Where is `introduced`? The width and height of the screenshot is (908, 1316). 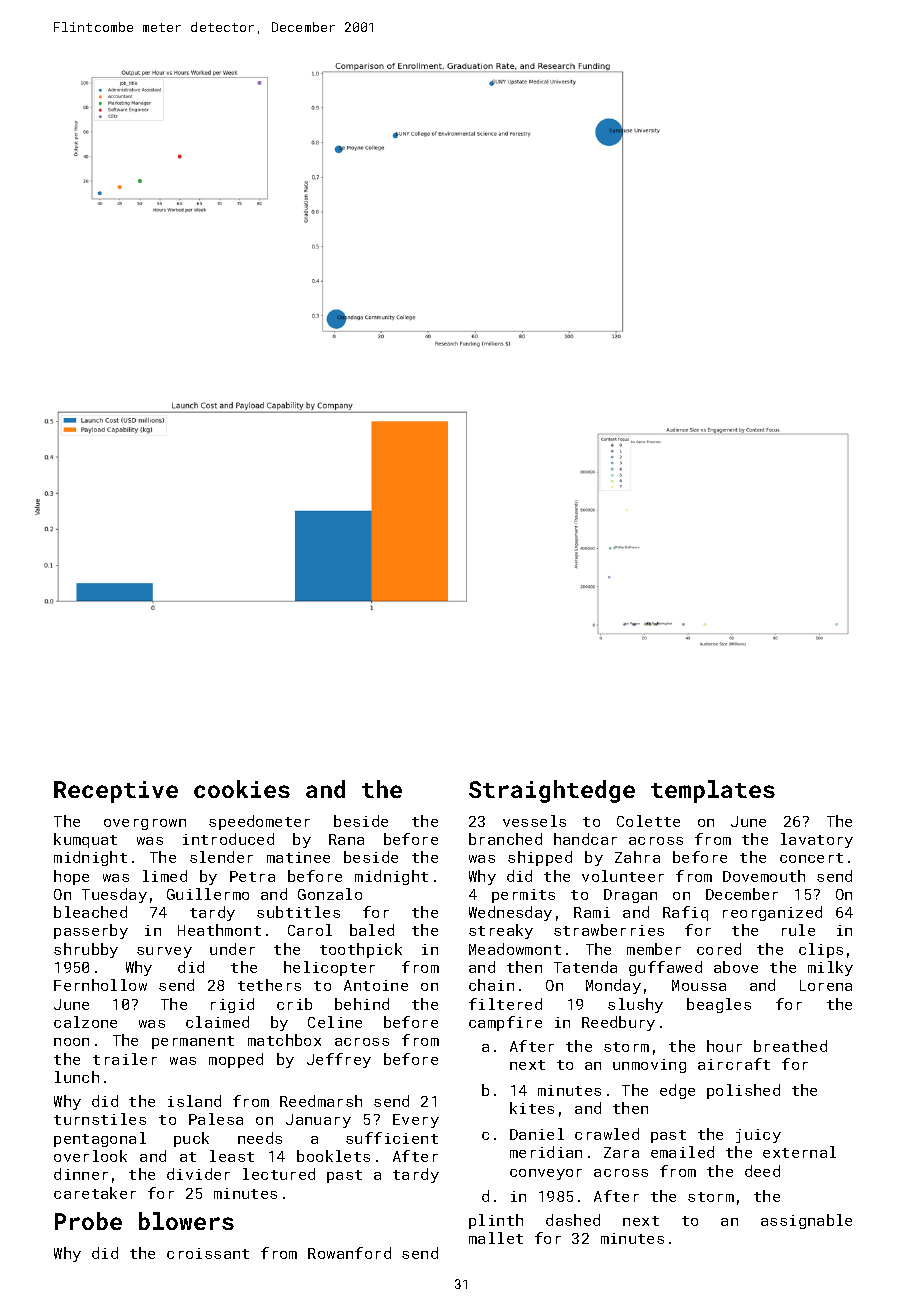 introduced is located at coordinates (228, 839).
